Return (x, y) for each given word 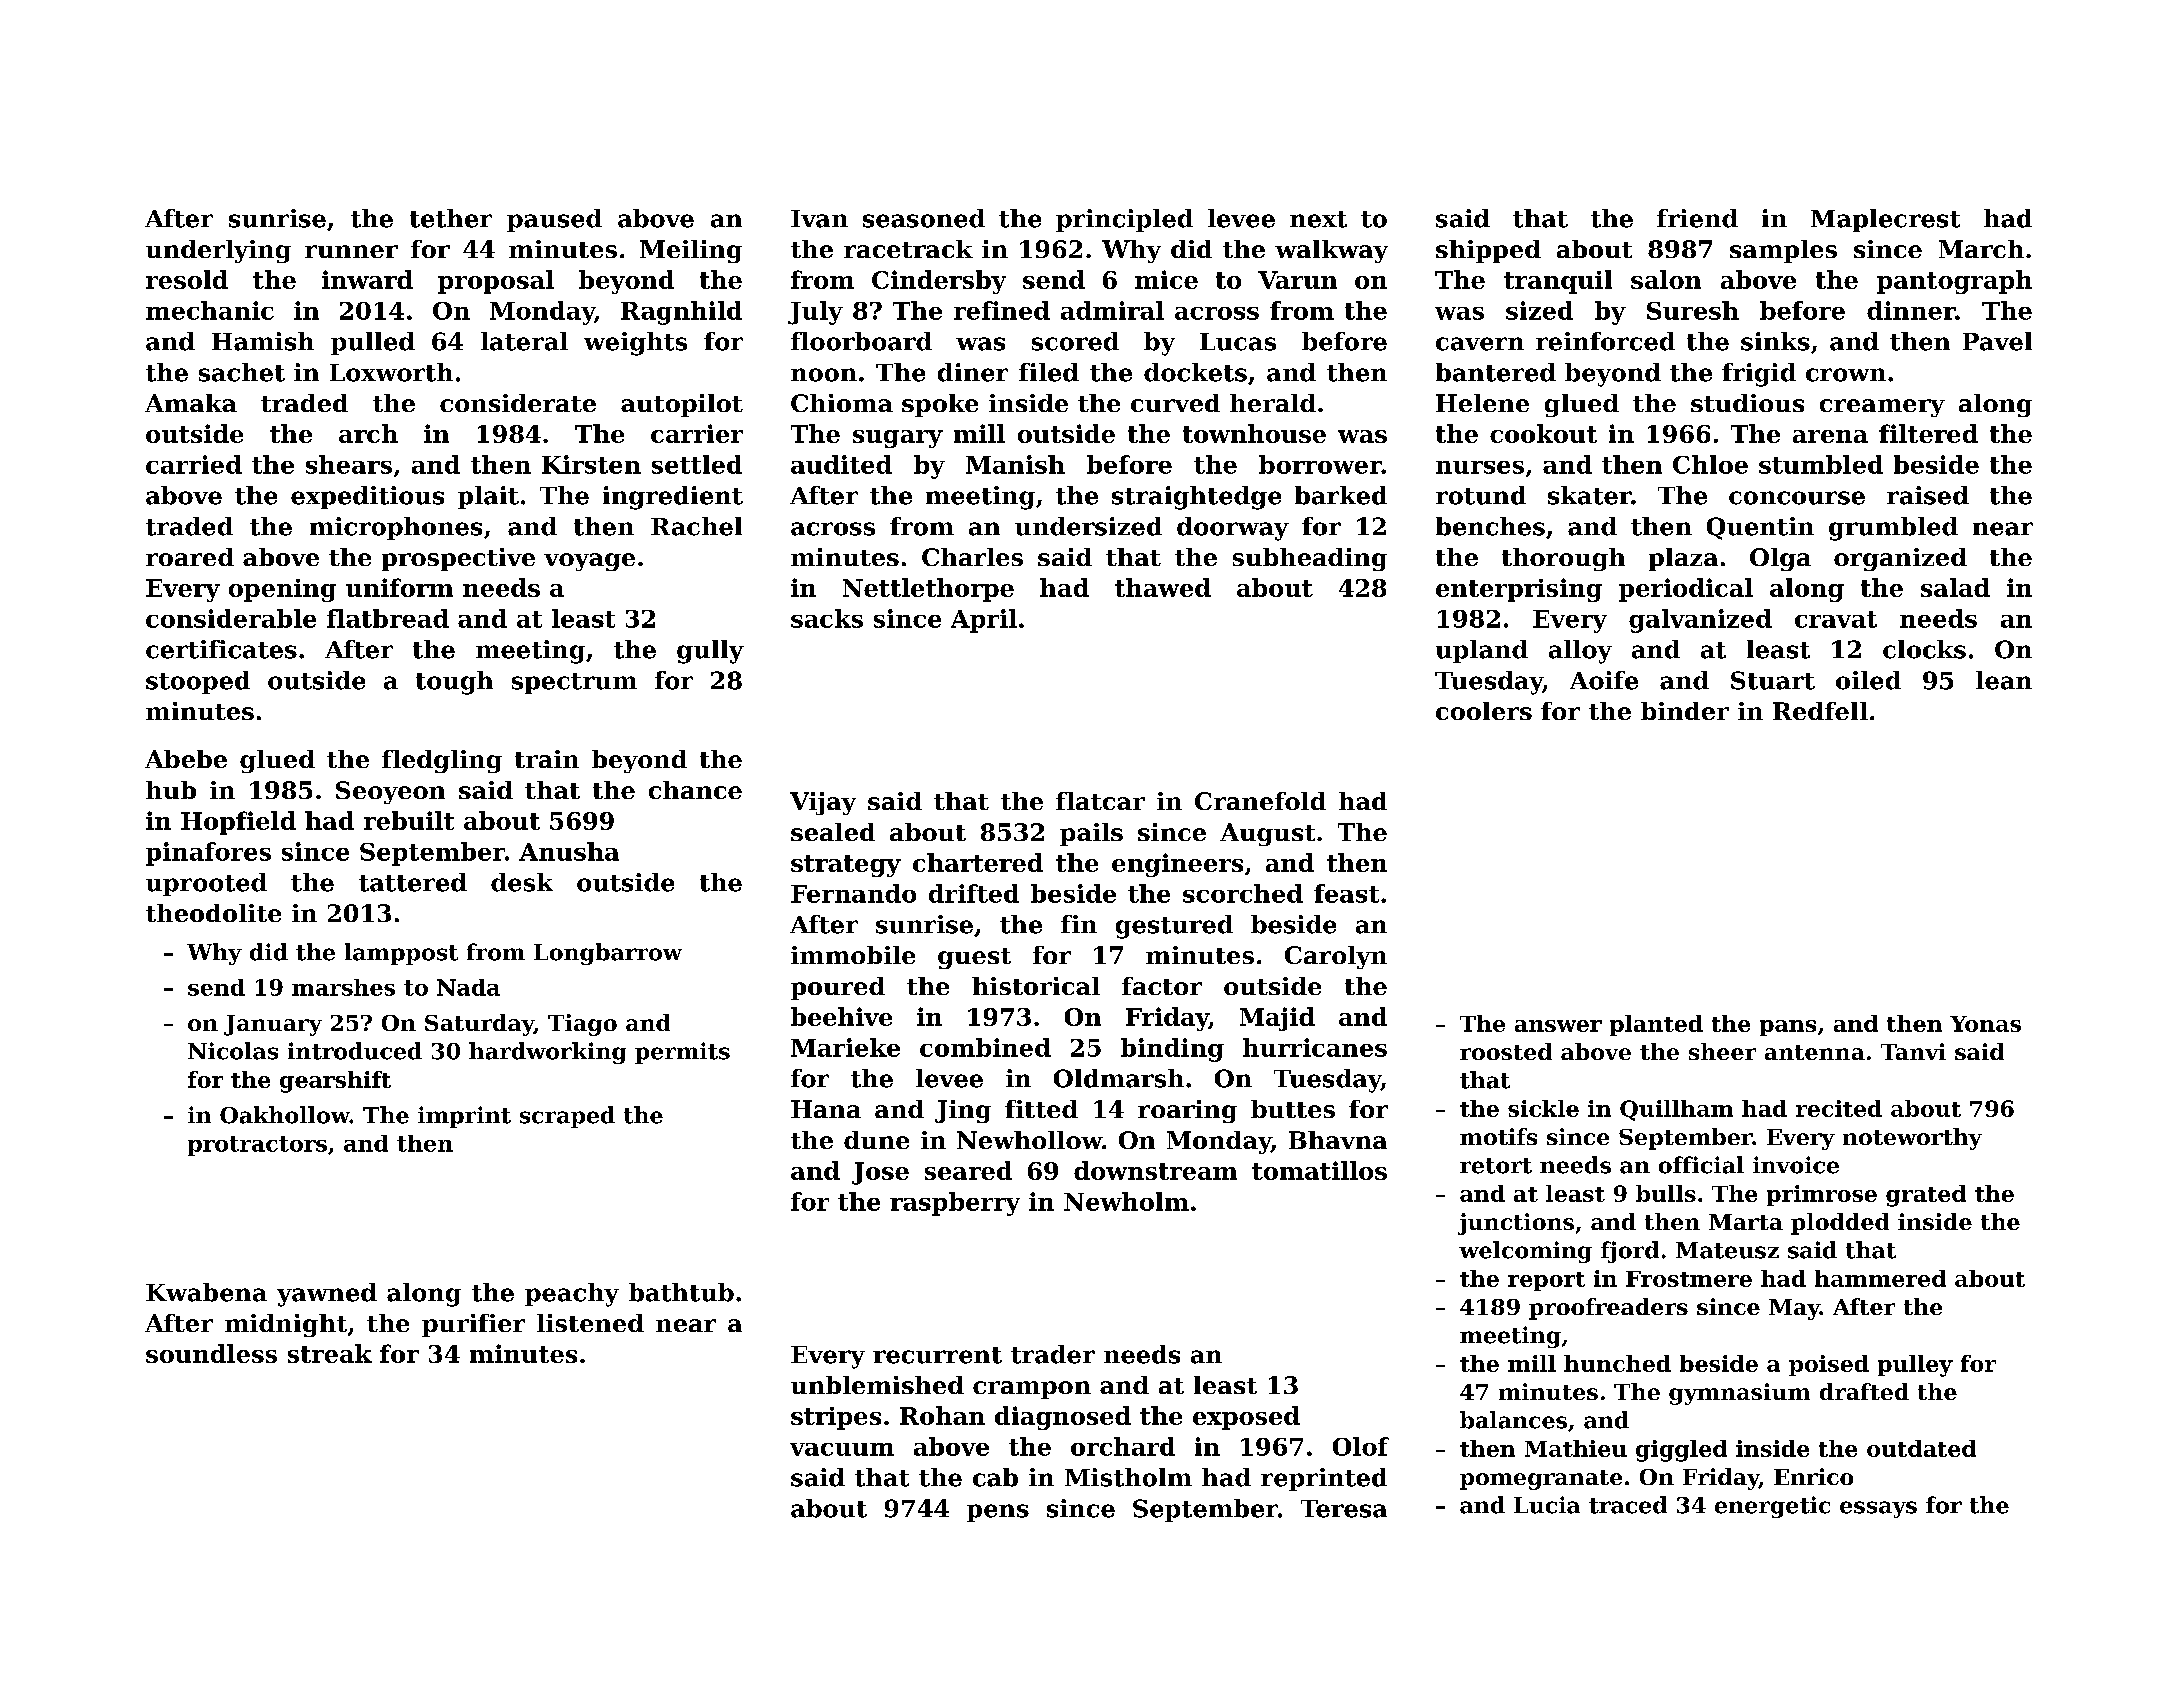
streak (330, 1353)
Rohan (942, 1415)
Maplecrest (1885, 220)
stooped (198, 682)
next (1318, 219)
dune (876, 1140)
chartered (978, 862)
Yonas (1985, 1024)
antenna (1815, 1052)
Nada (468, 987)
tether (451, 218)
